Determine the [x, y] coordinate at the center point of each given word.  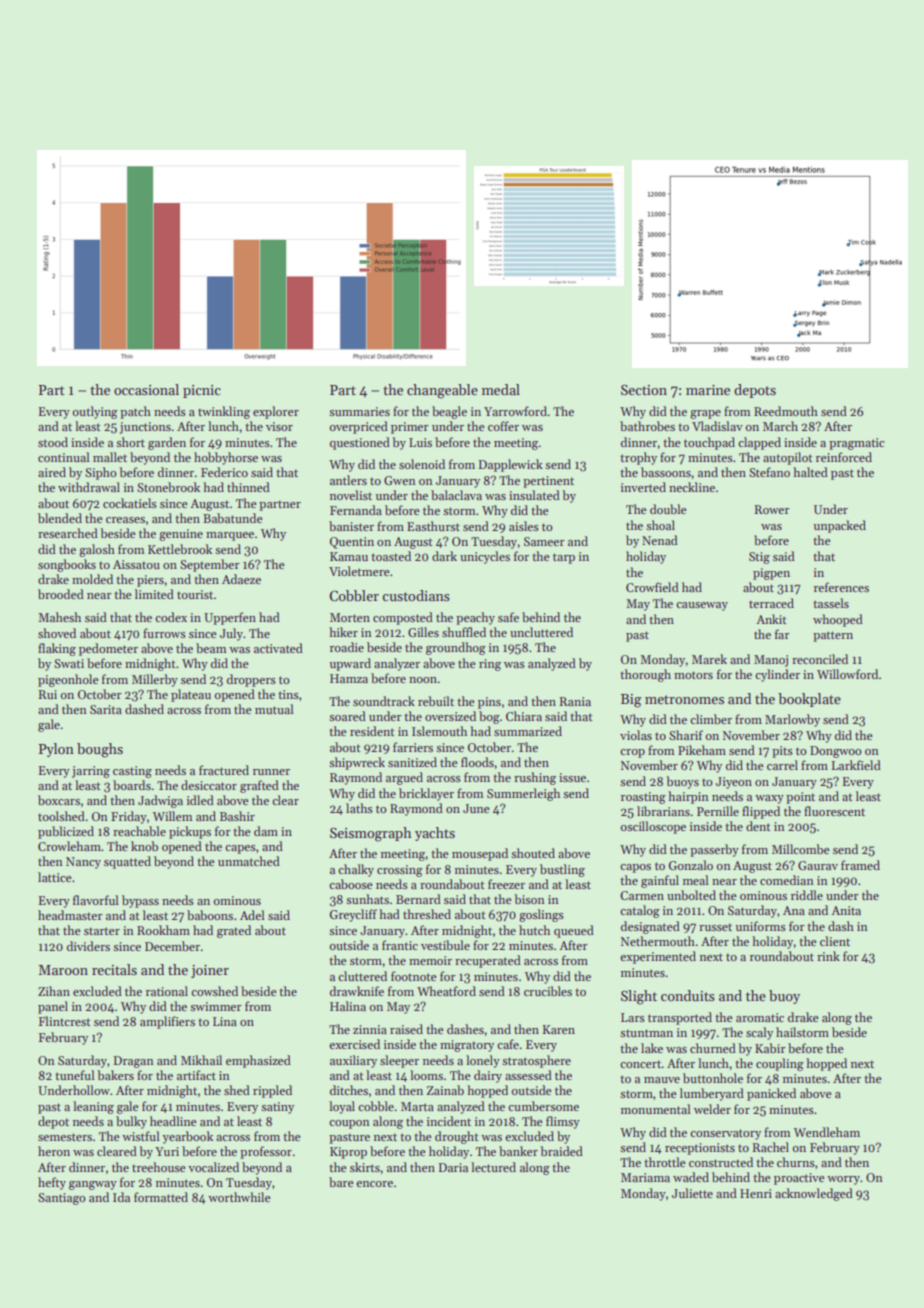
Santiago [62, 1199]
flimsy [563, 1122]
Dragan [134, 1062]
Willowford [847, 674]
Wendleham [827, 1132]
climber [711, 719]
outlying [95, 412]
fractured [224, 770]
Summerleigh [523, 794]
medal [501, 389]
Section [644, 389]
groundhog [456, 648]
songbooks [67, 565]
